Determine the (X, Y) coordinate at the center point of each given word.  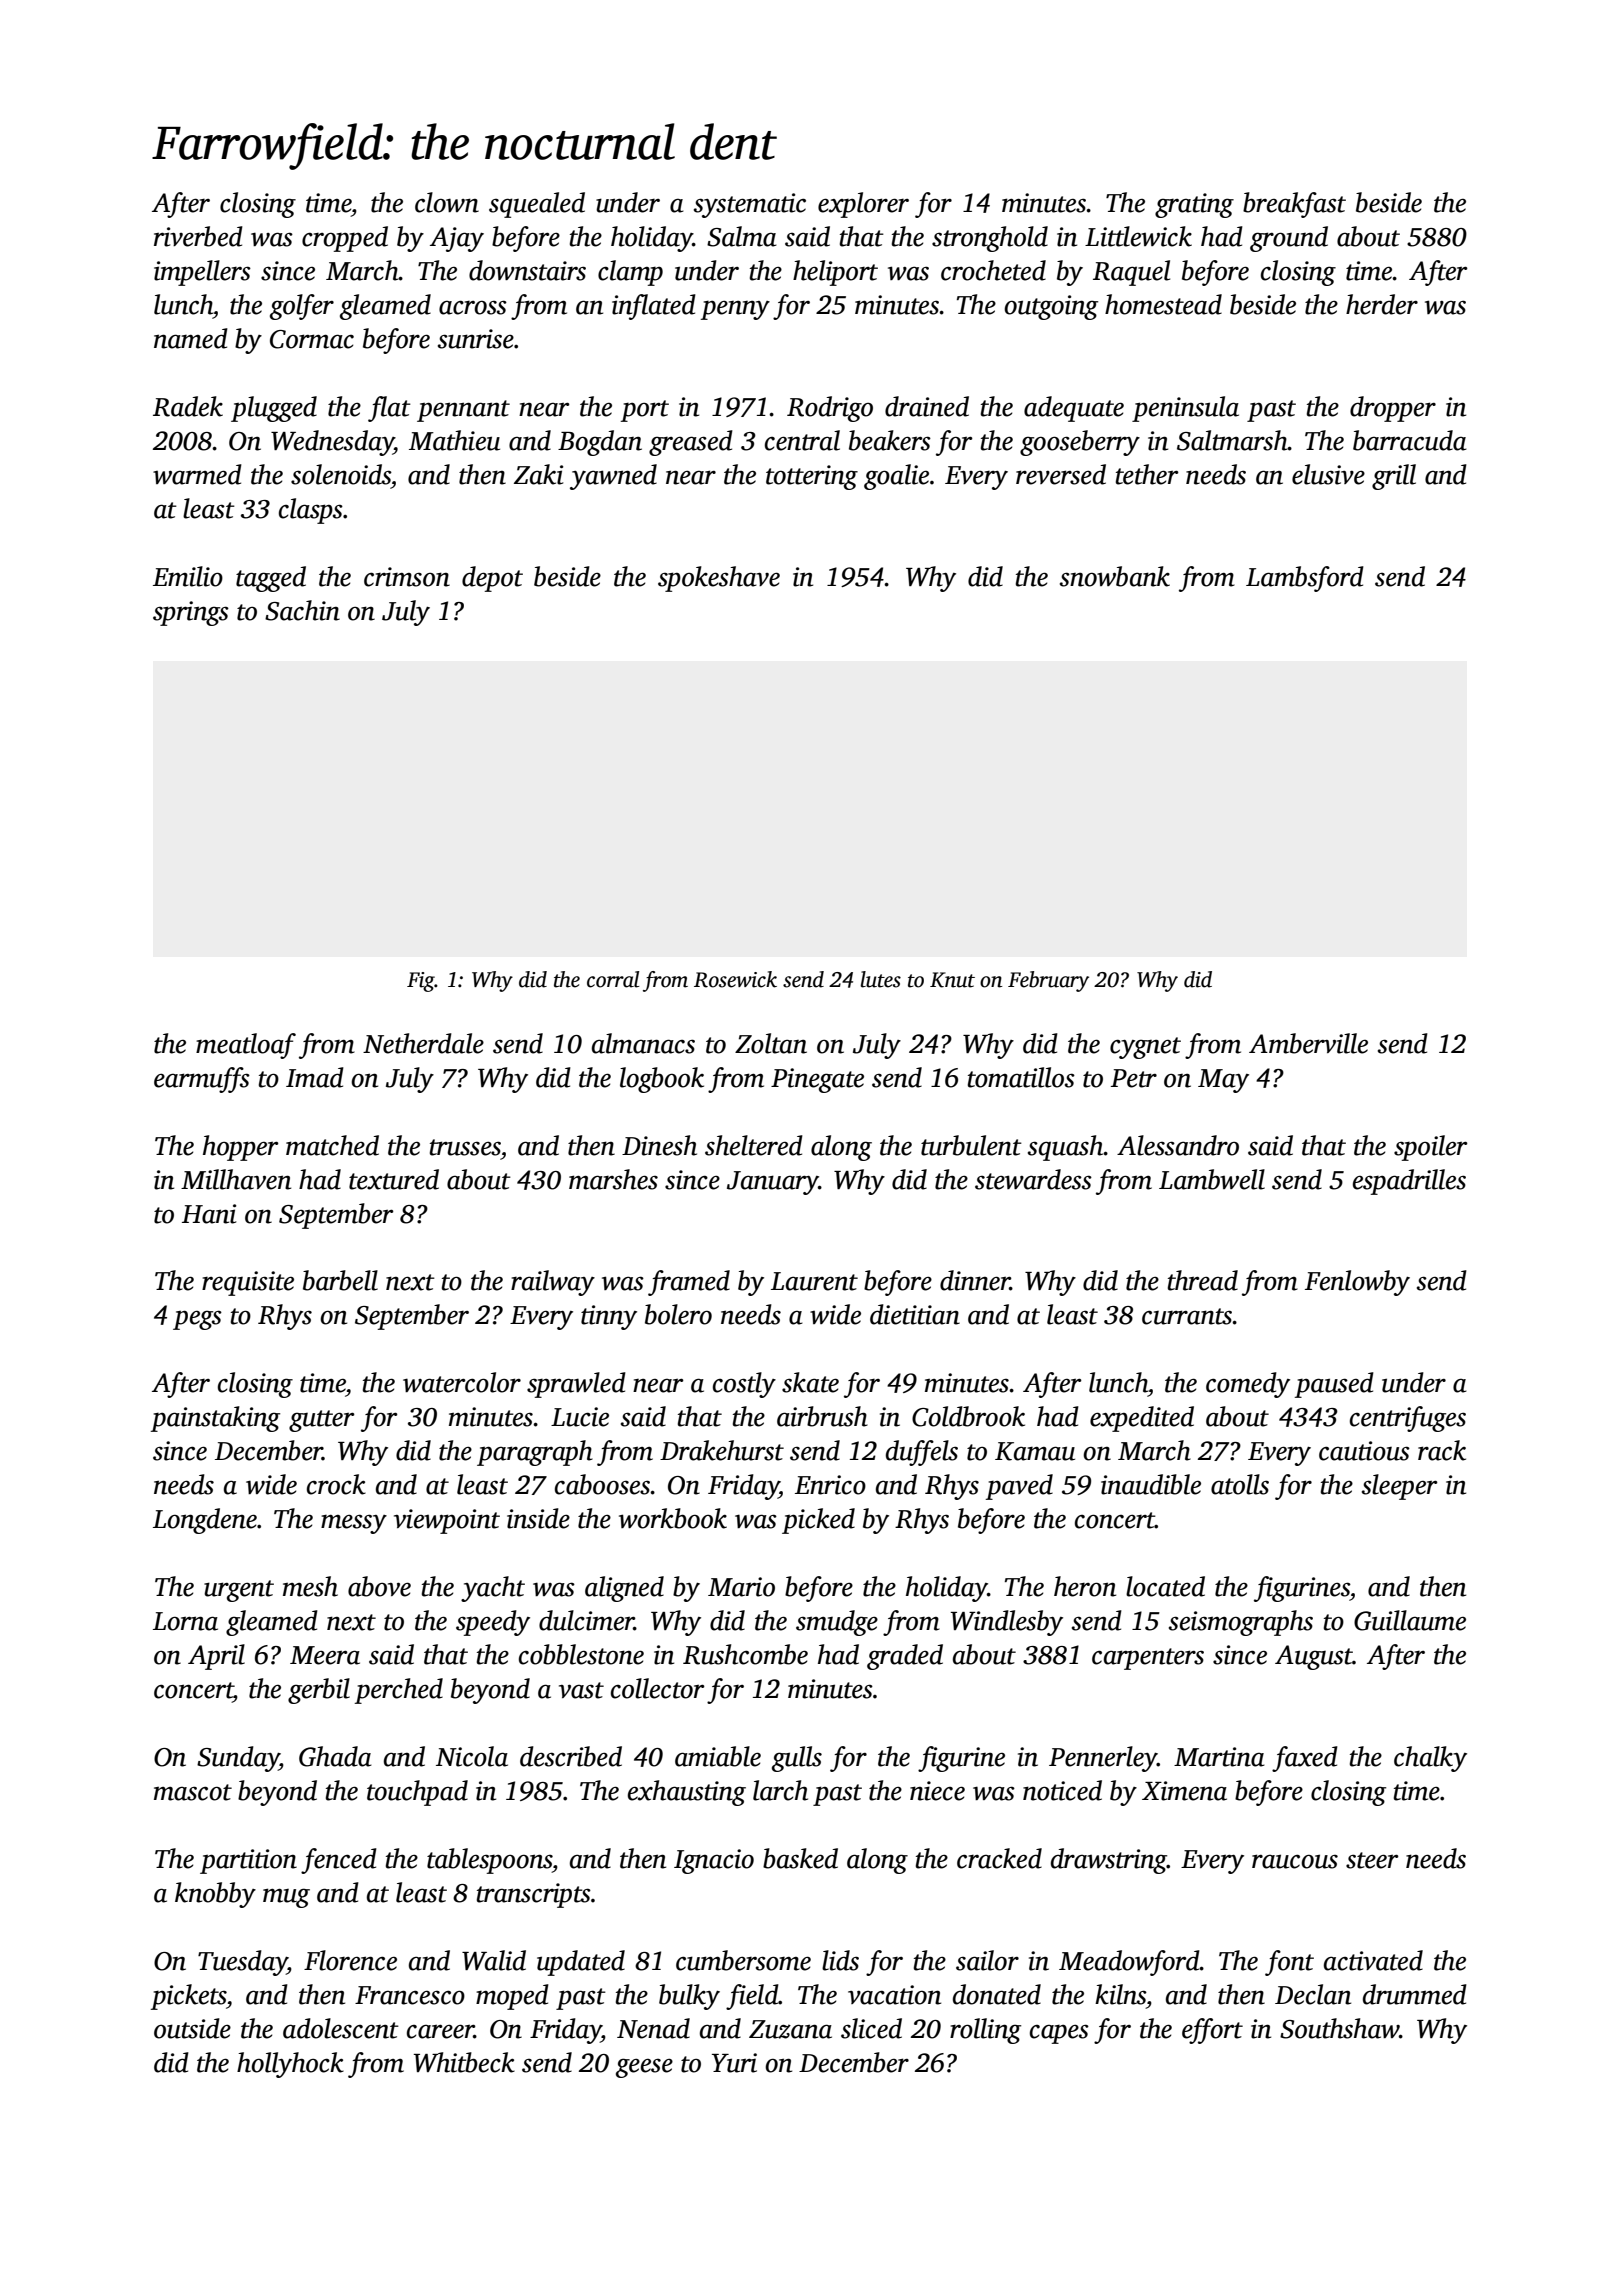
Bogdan (600, 443)
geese (644, 2068)
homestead (1163, 304)
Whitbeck (464, 2062)
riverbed (198, 236)
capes (1059, 2034)
